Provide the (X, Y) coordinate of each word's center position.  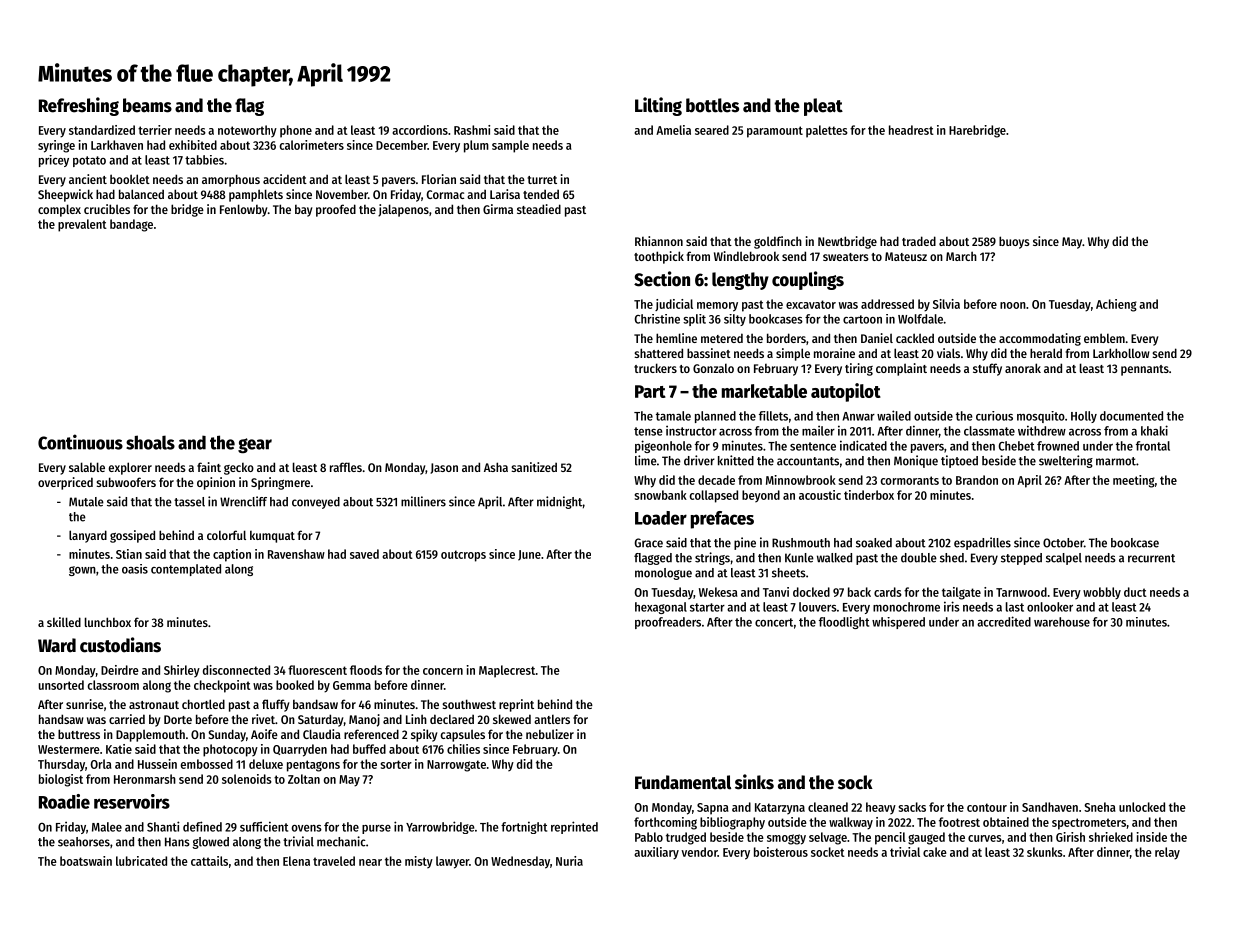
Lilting (658, 106)
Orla (101, 764)
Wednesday (520, 862)
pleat (823, 107)
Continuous (80, 442)
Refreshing (79, 106)
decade (716, 480)
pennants (1145, 370)
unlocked (1142, 807)
